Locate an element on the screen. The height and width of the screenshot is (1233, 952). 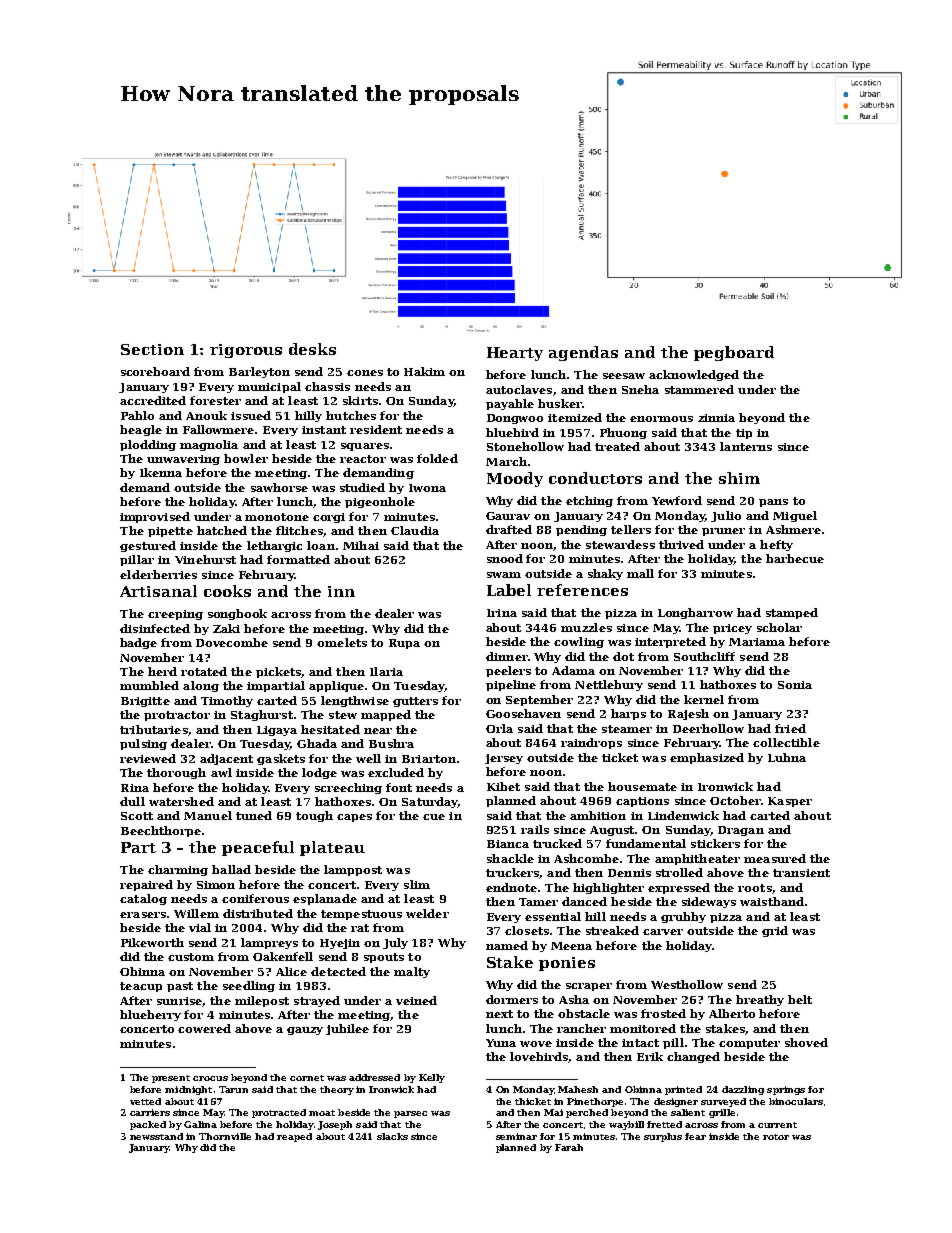
loan is located at coordinates (321, 545).
